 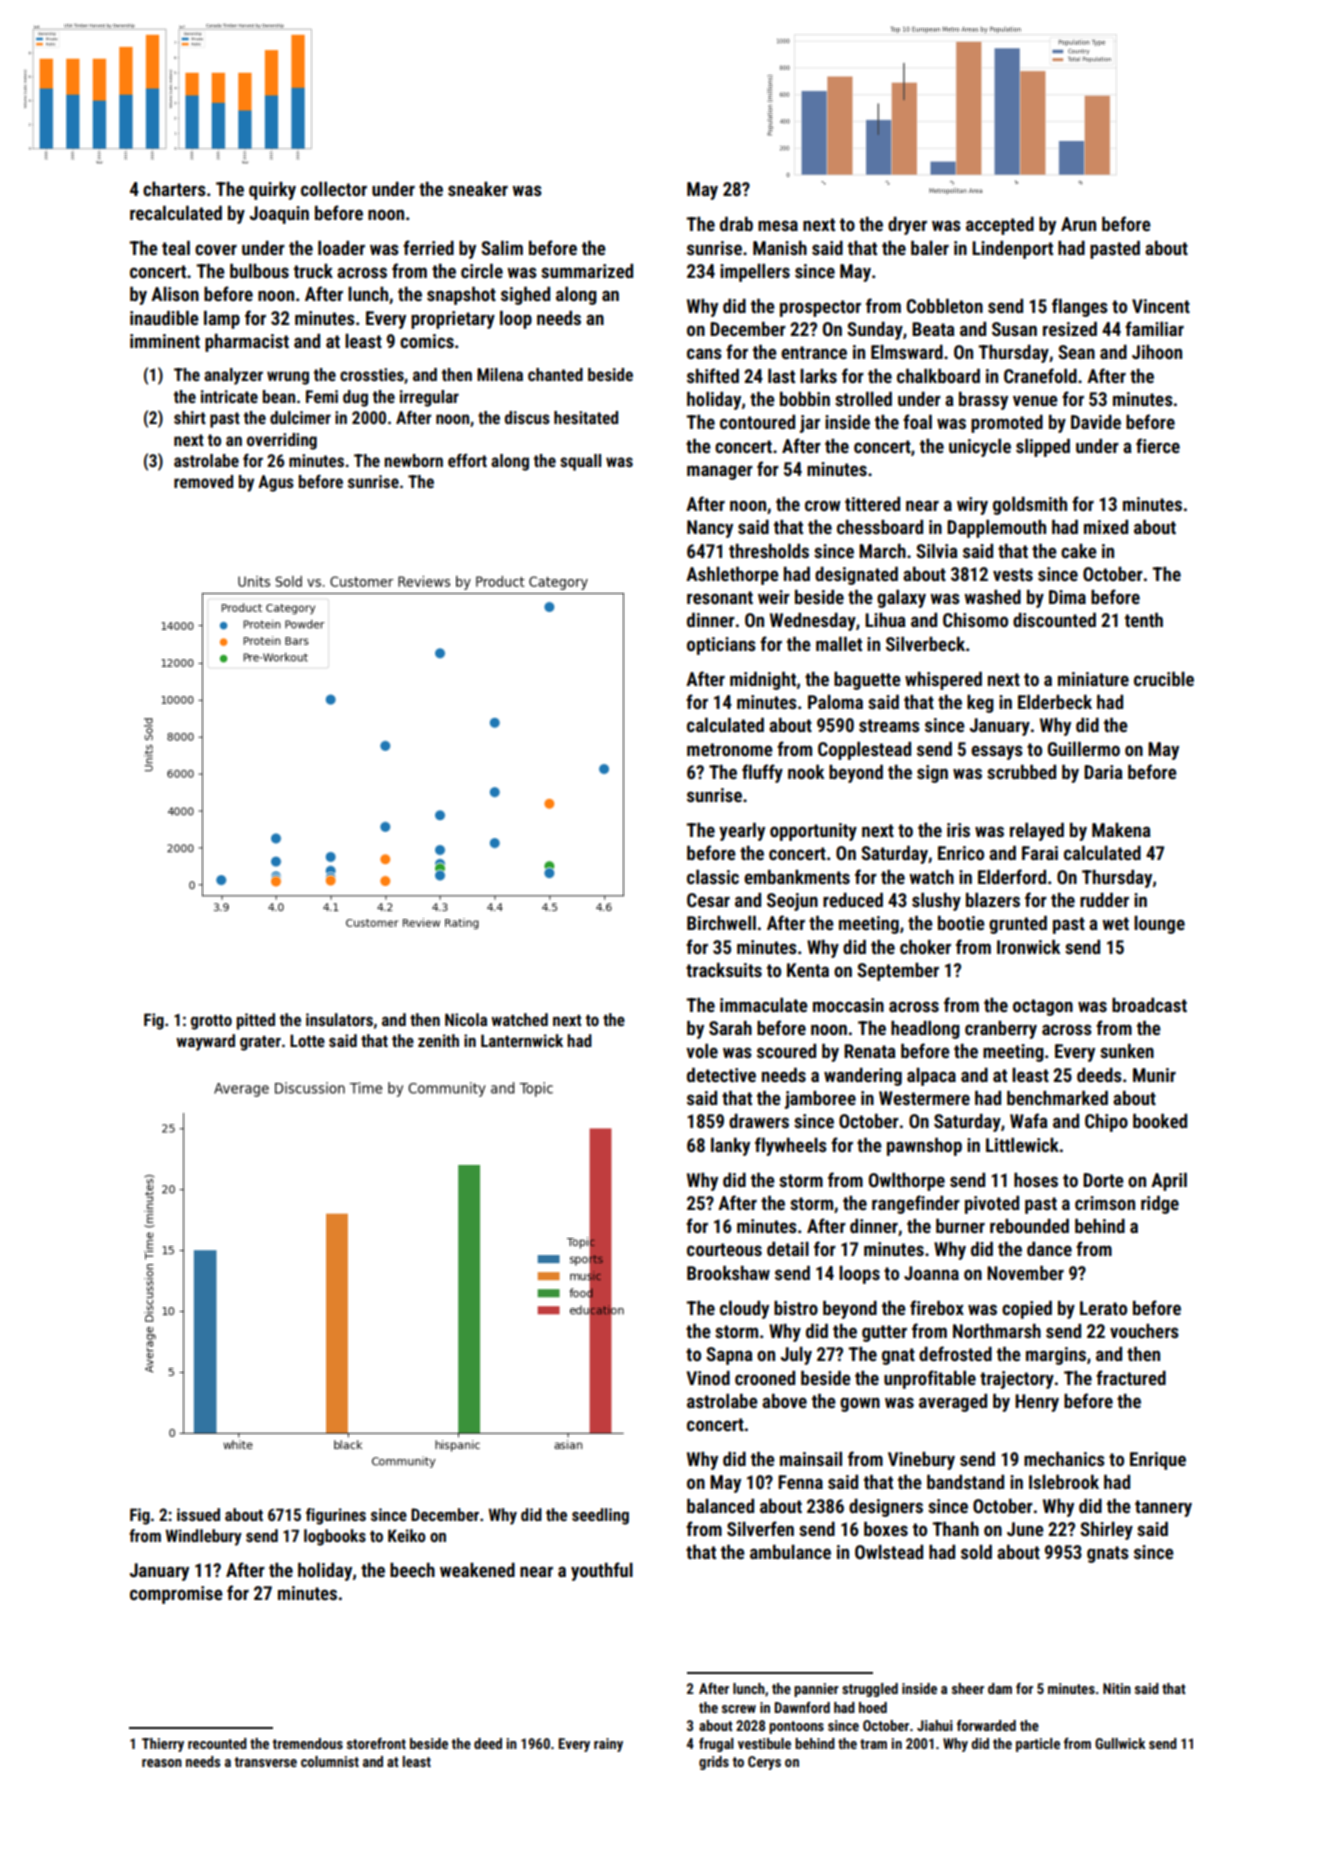 What do you see at coordinates (330, 1761) in the screenshot?
I see `columnist` at bounding box center [330, 1761].
